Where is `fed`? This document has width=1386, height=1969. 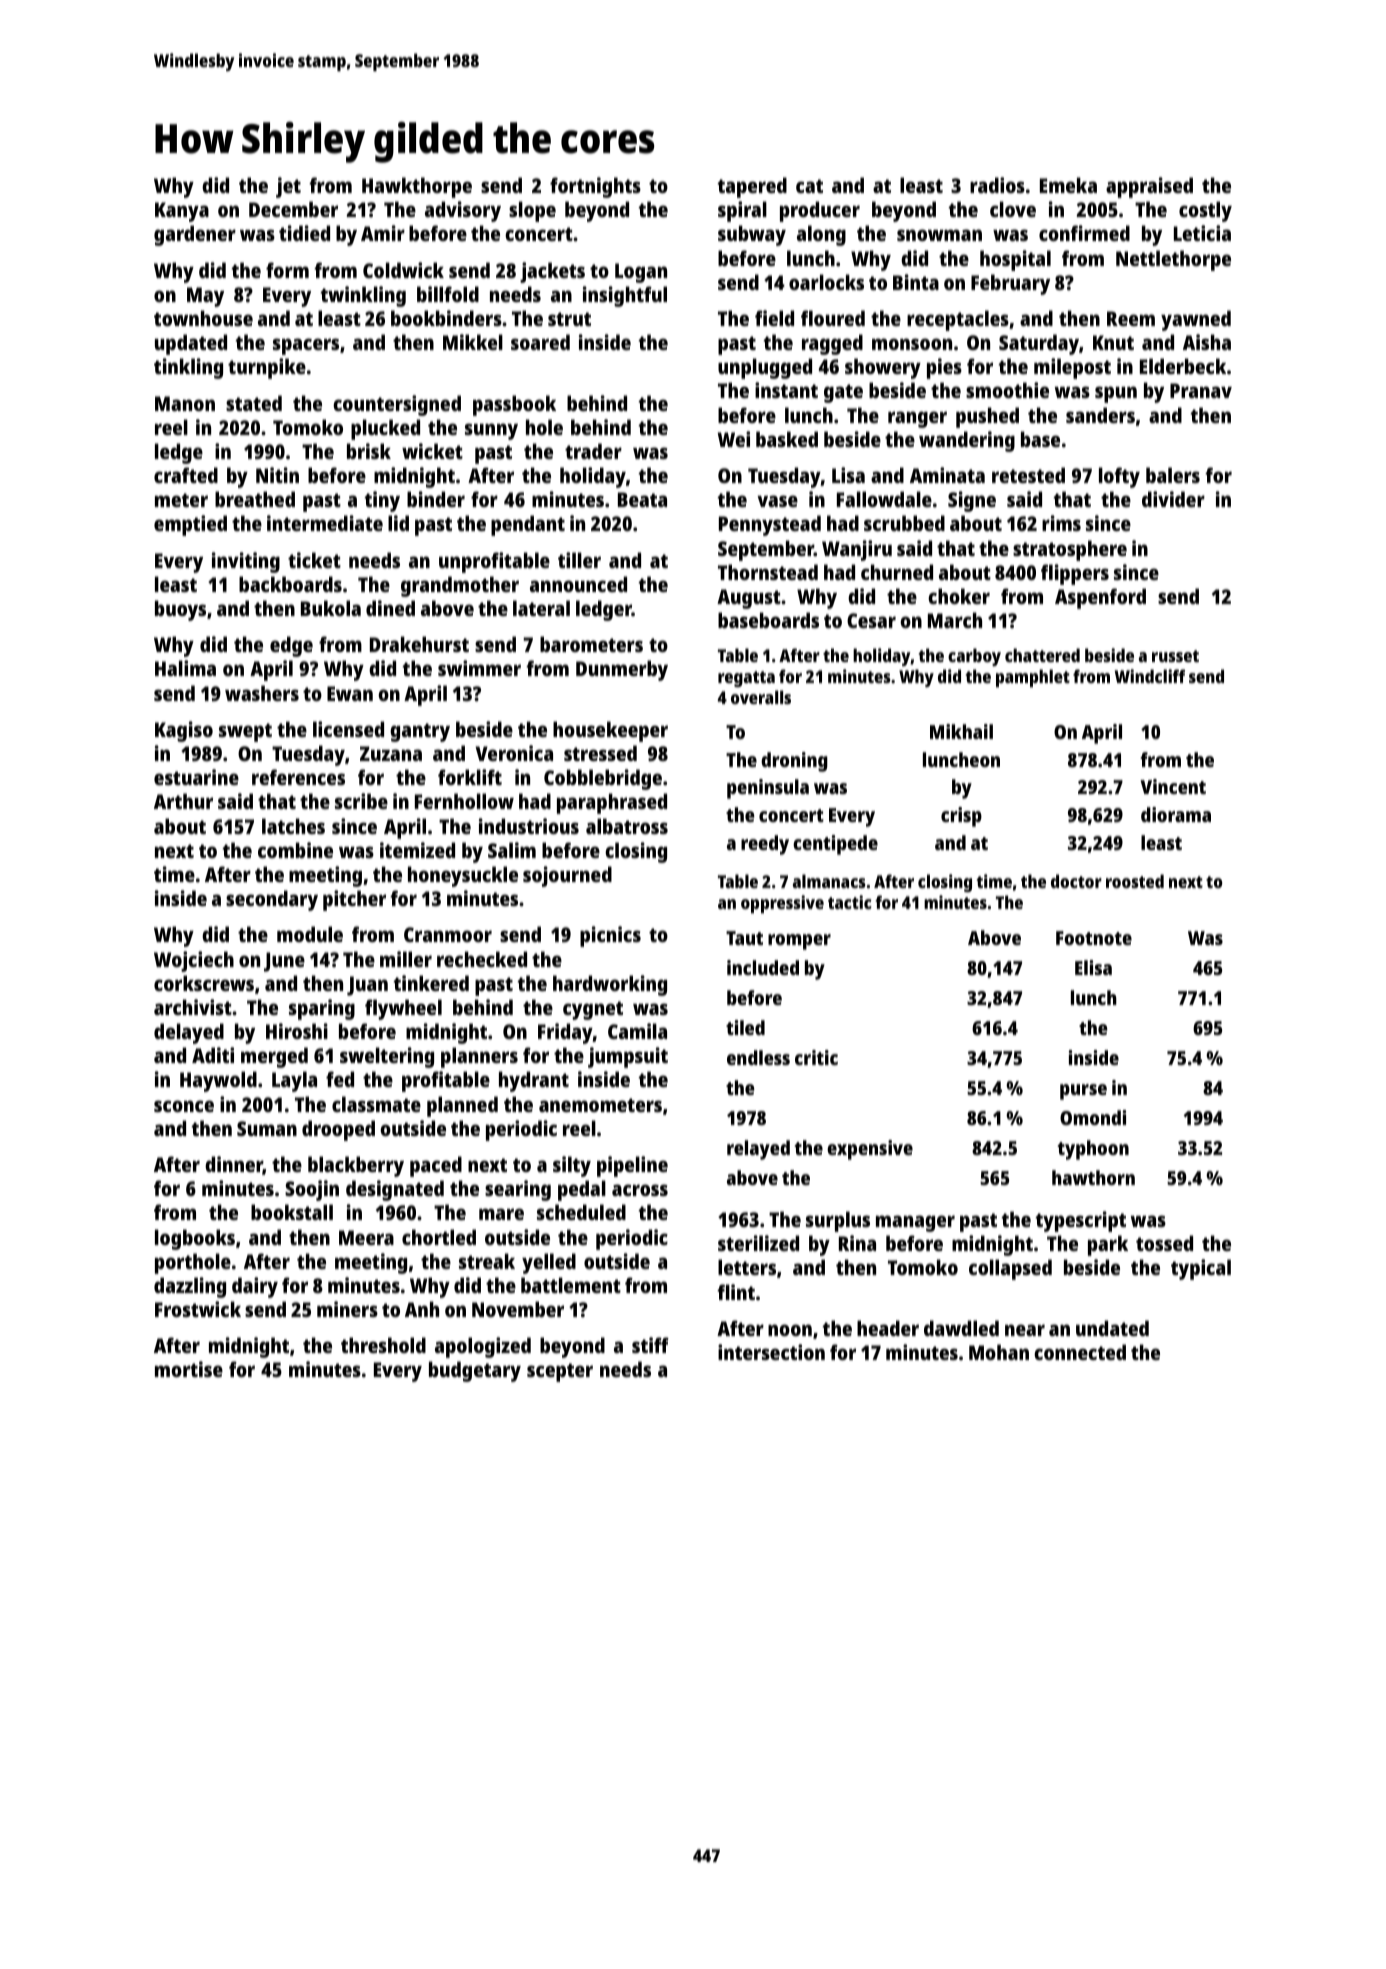 fed is located at coordinates (340, 1079).
